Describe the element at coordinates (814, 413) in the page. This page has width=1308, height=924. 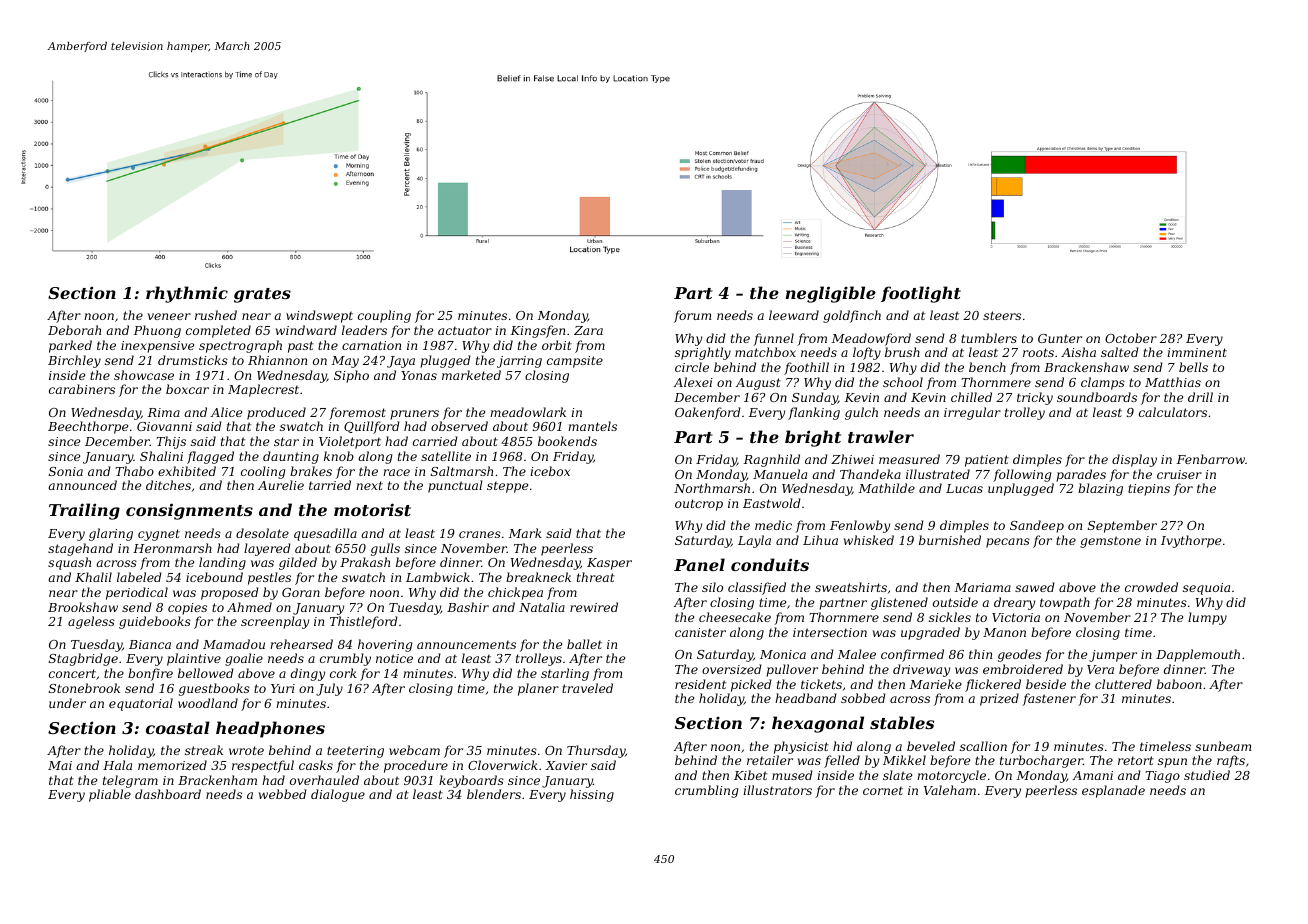
I see `flanking` at that location.
